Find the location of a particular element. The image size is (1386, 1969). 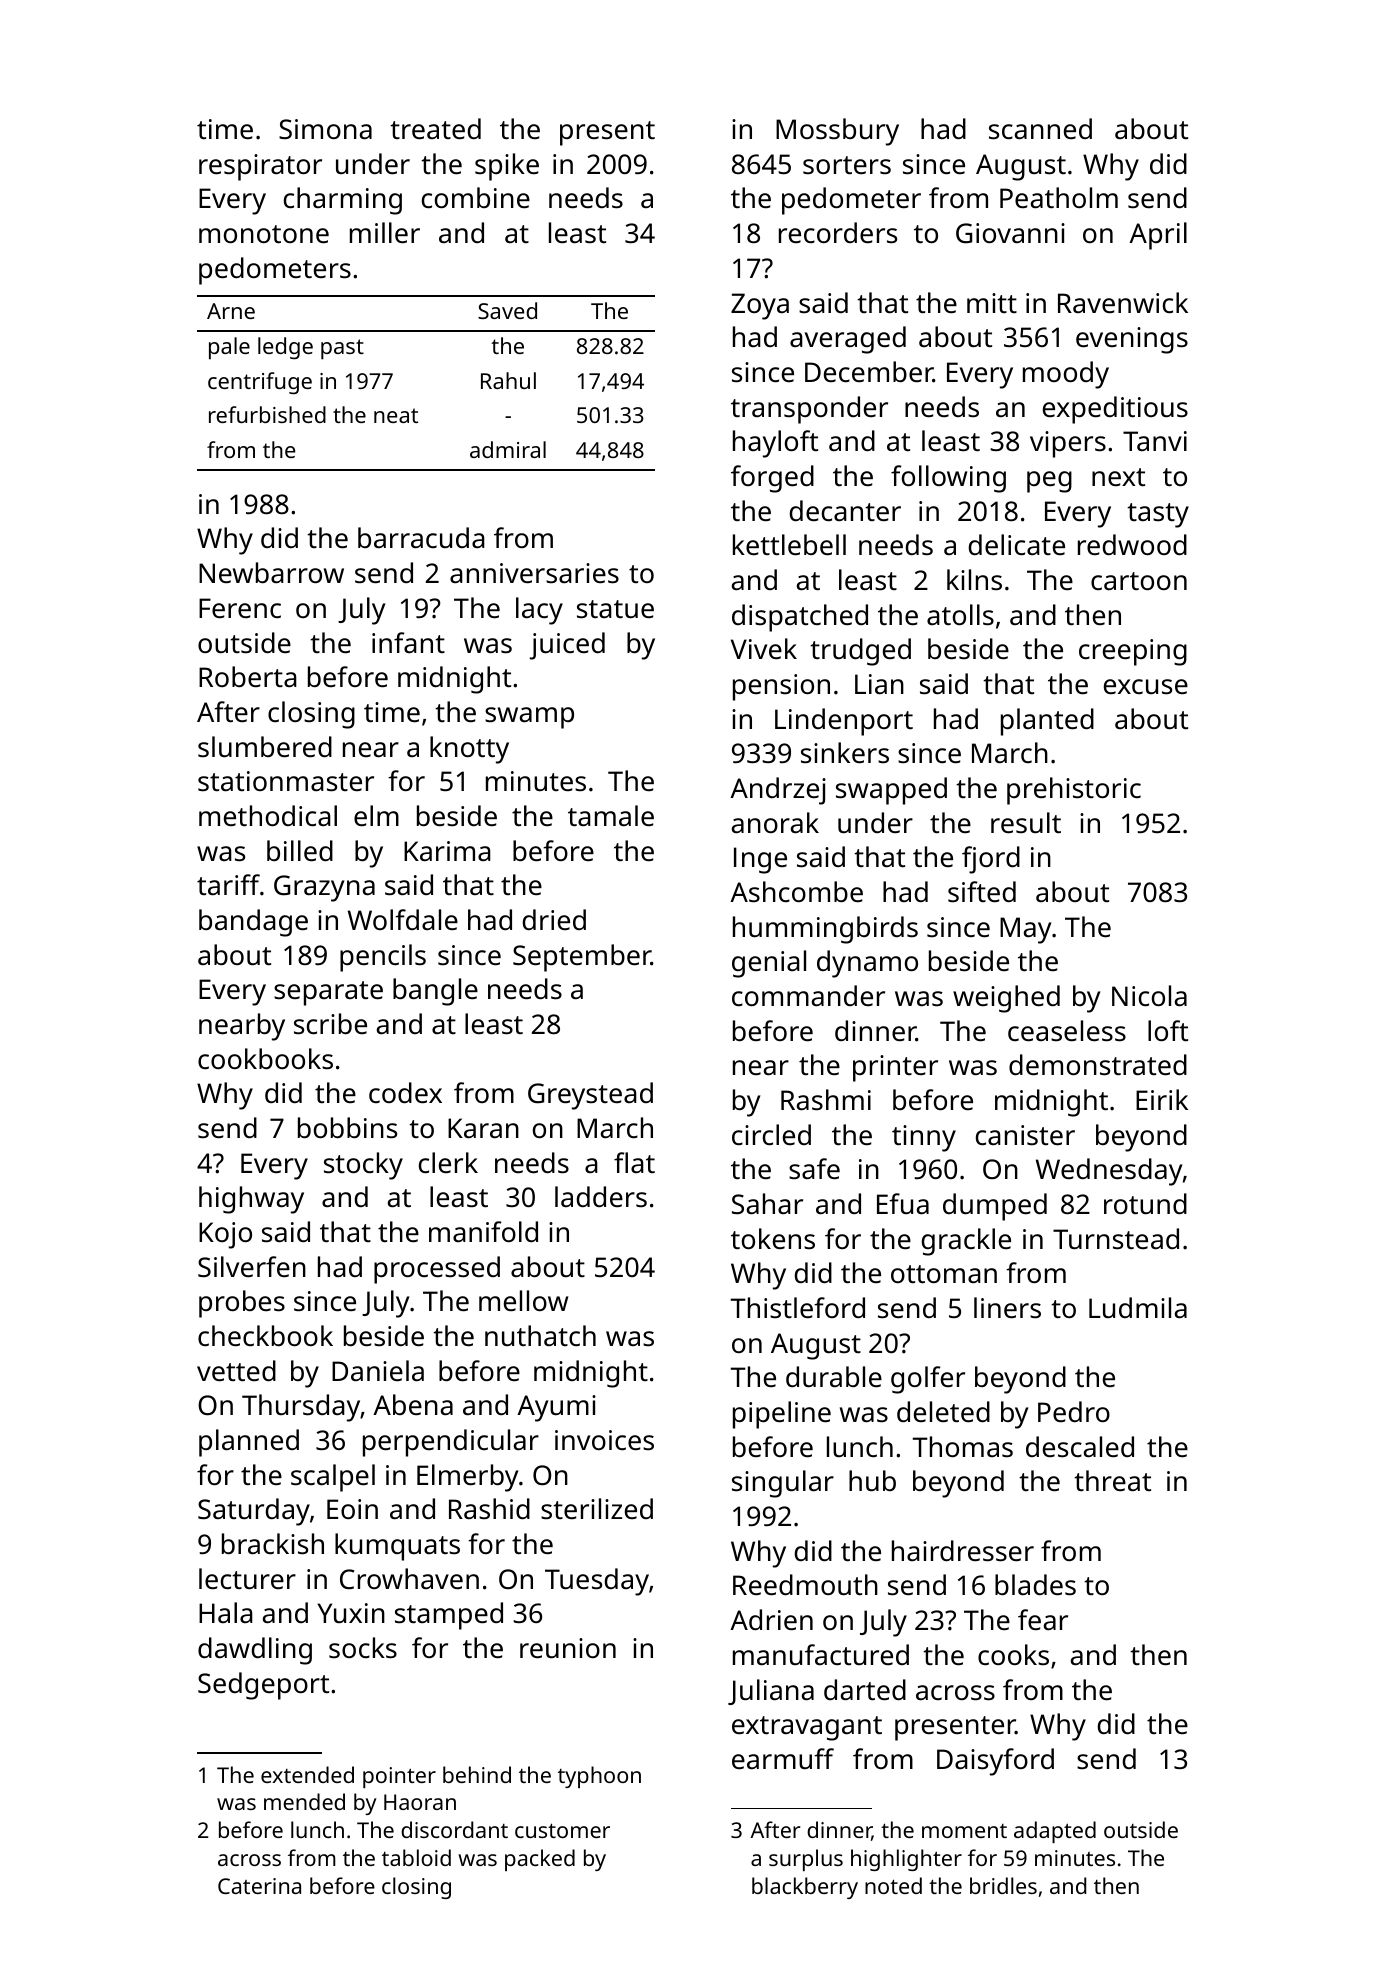

pale is located at coordinates (229, 348).
